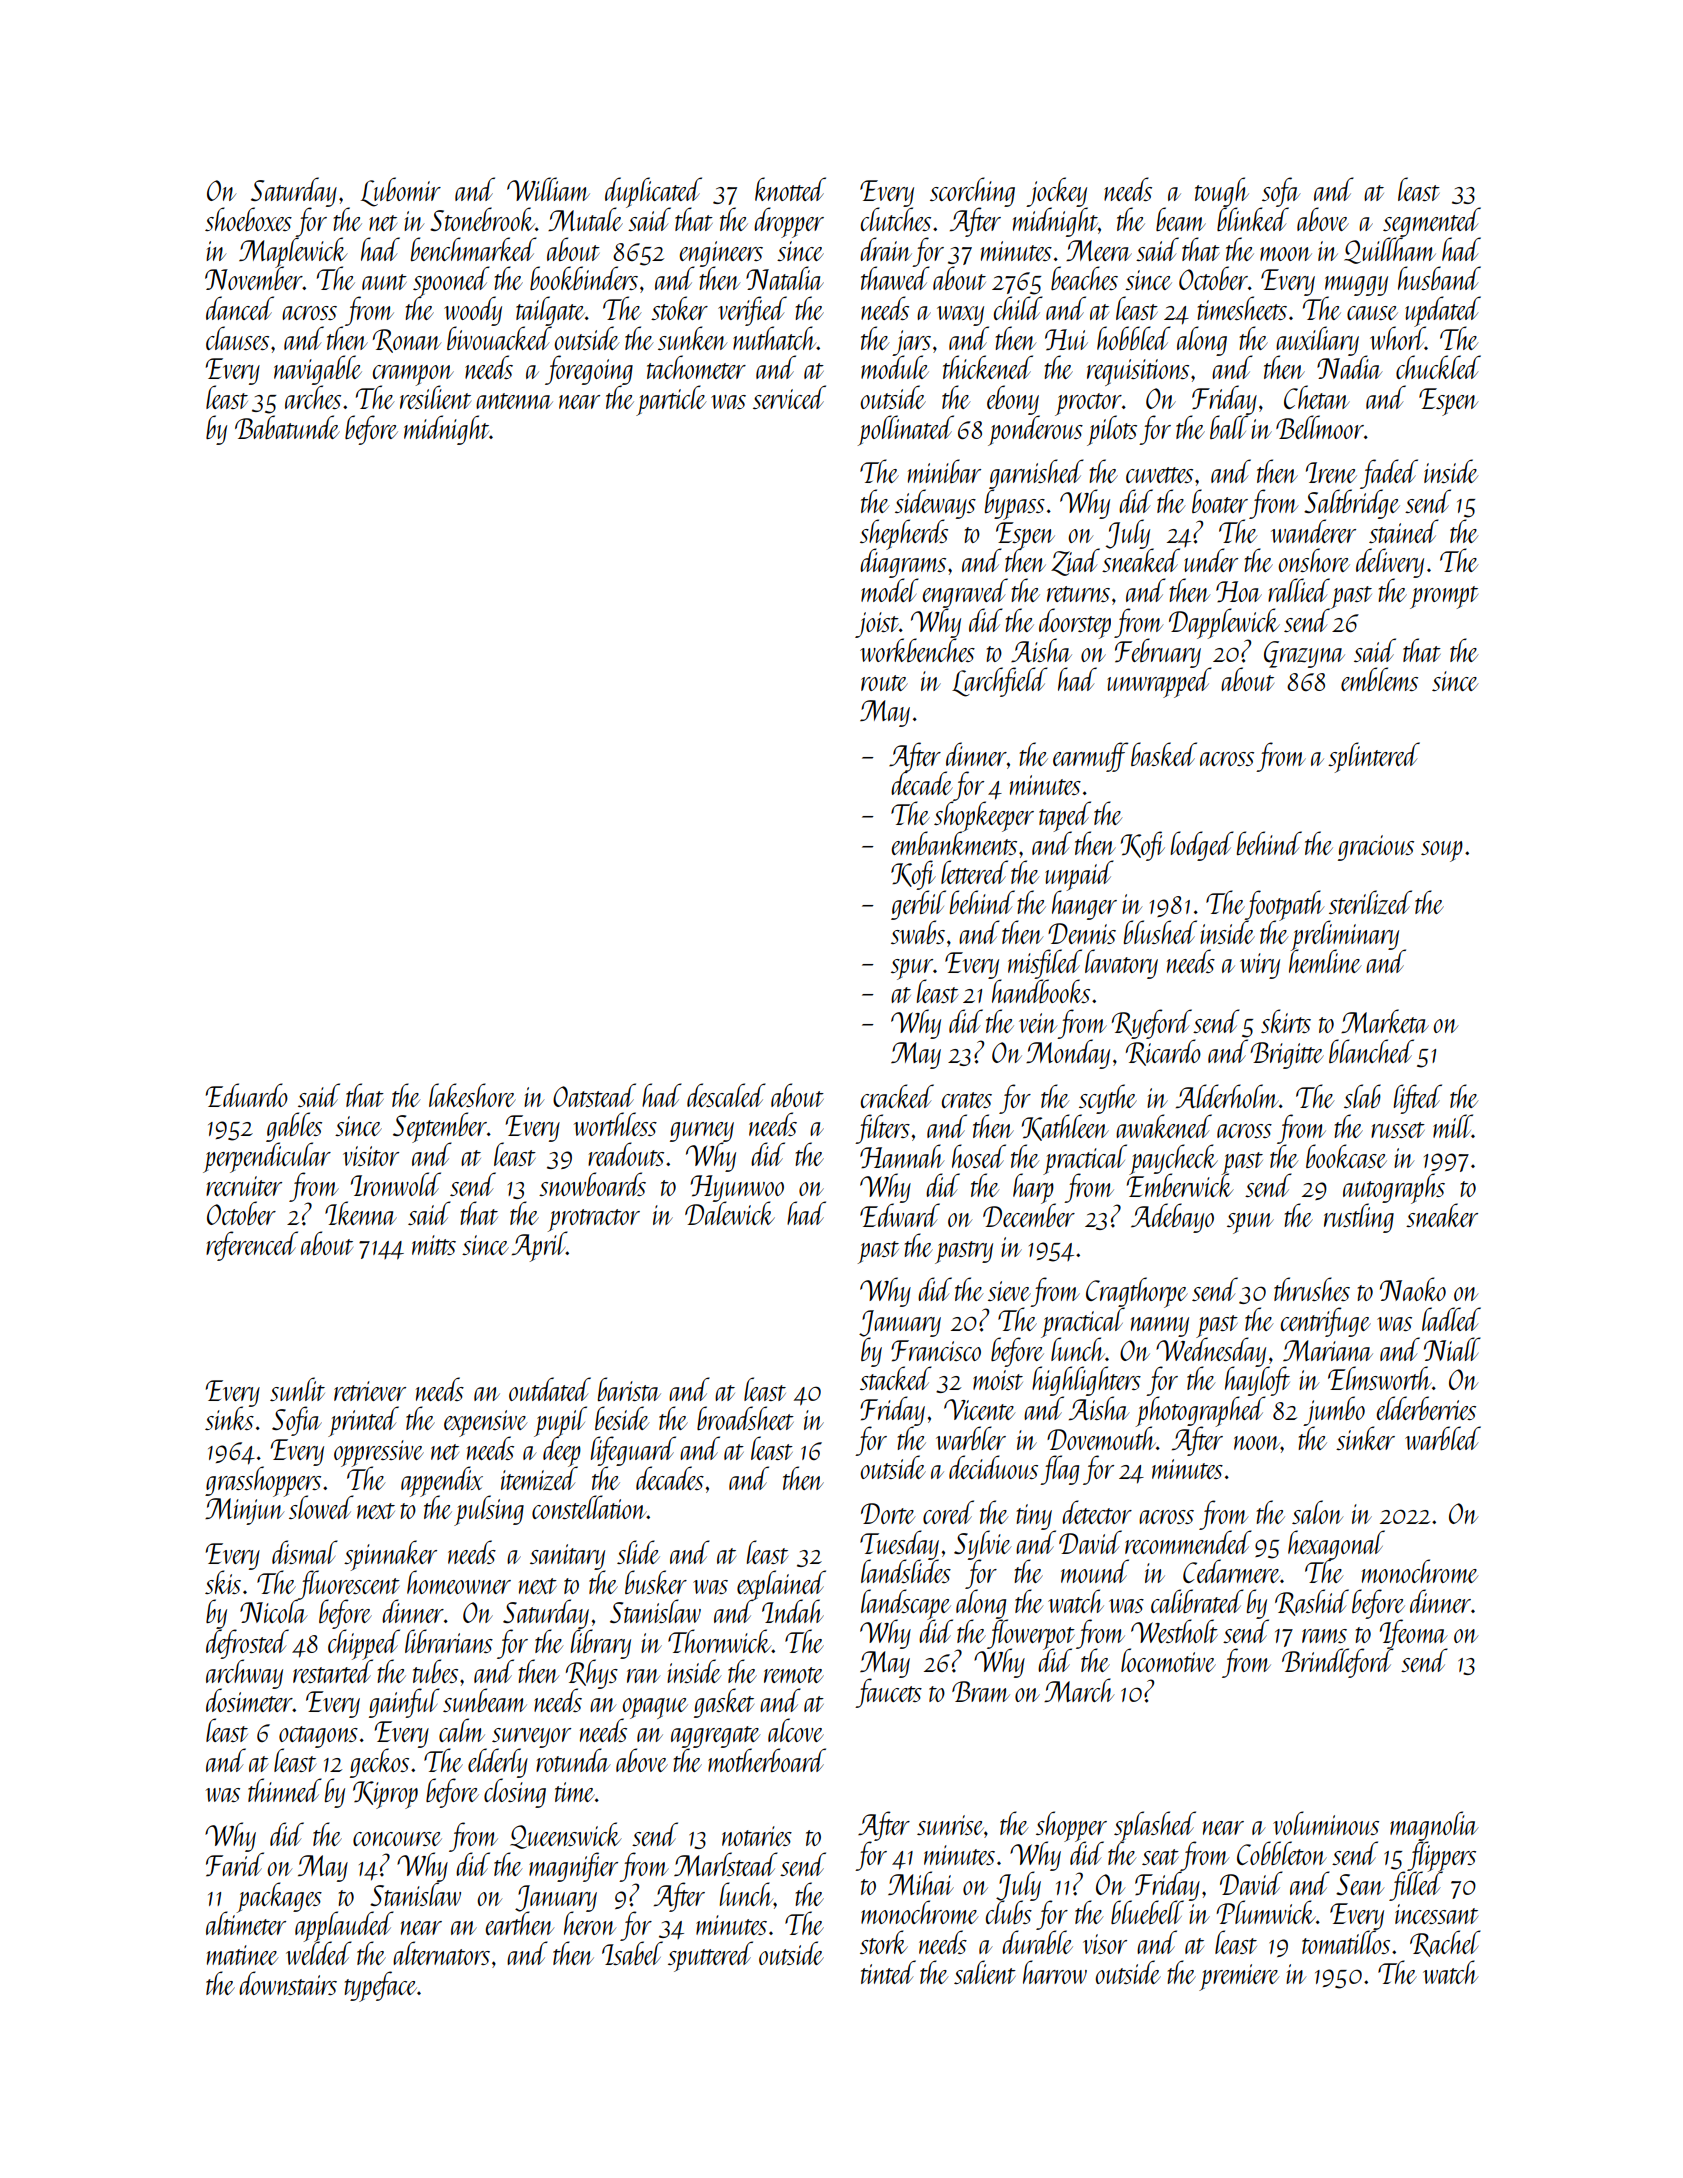  What do you see at coordinates (789, 397) in the screenshot?
I see `serviced` at bounding box center [789, 397].
